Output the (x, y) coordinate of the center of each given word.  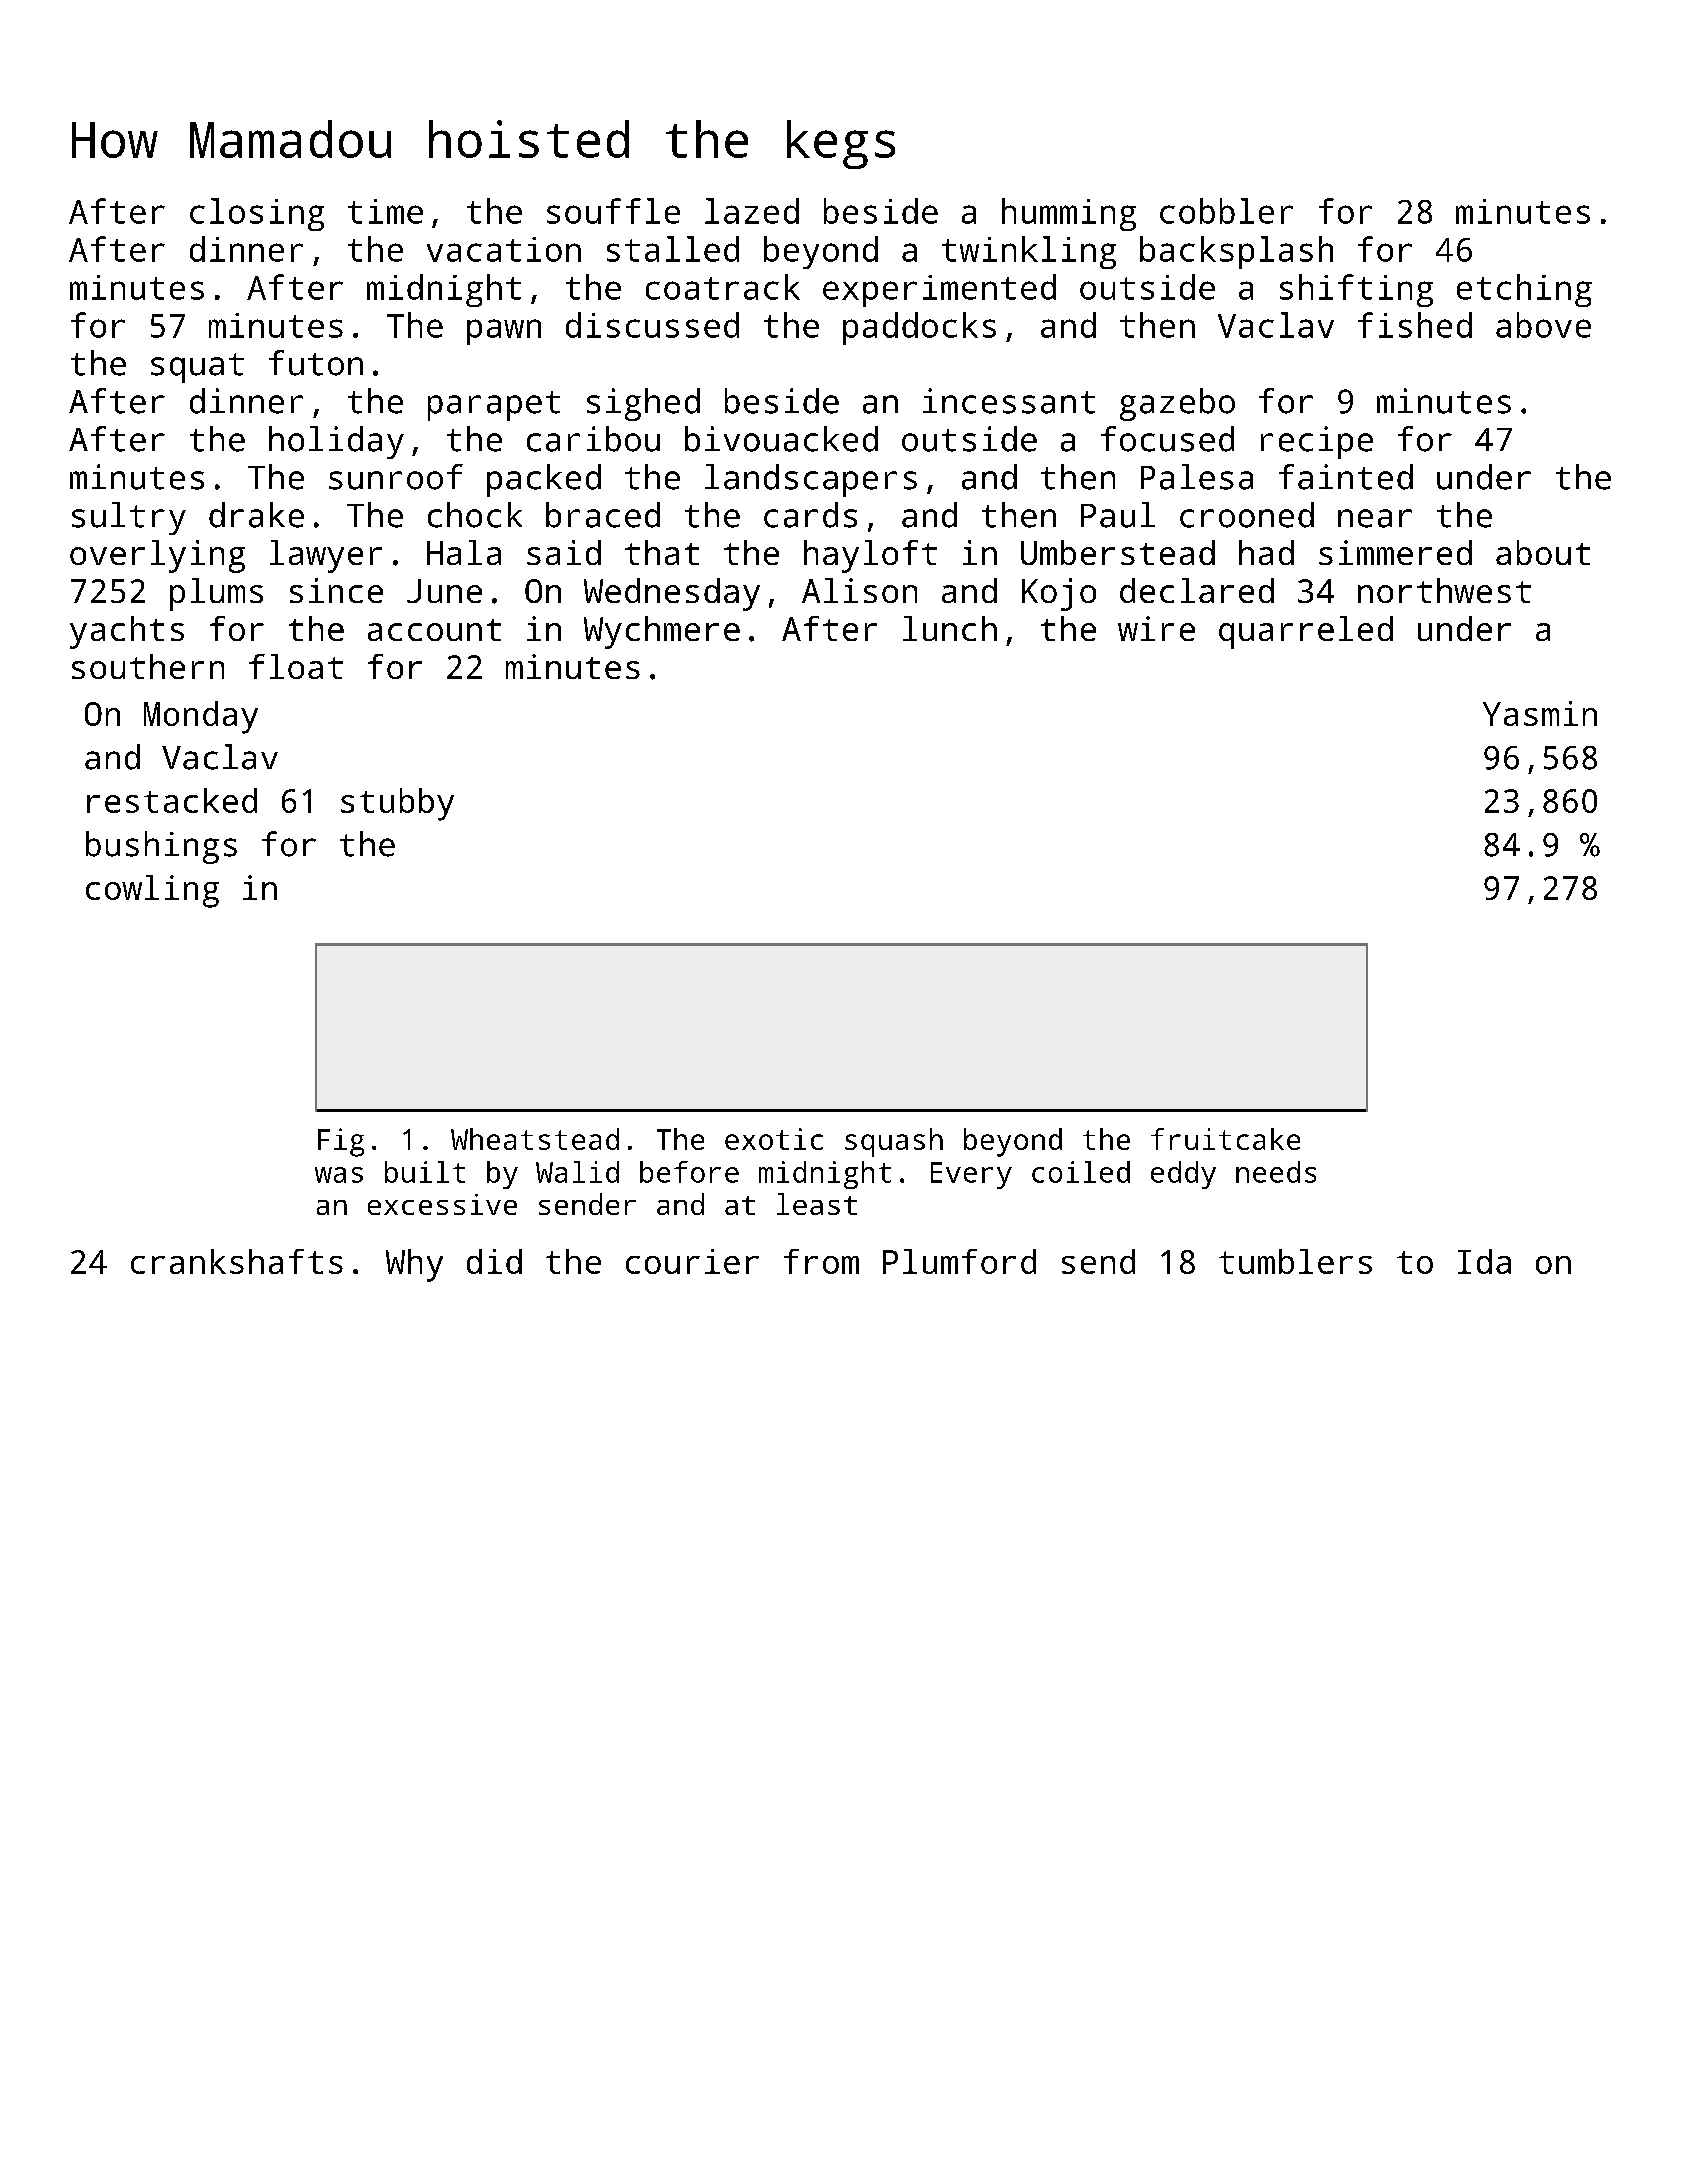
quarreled (1306, 632)
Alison (859, 590)
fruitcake (1225, 1139)
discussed (652, 325)
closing (257, 214)
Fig (341, 1142)
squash (894, 1142)
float (296, 666)
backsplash (1236, 252)
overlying (157, 556)
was (339, 1175)
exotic (774, 1139)
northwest (1444, 590)
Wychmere (662, 632)
